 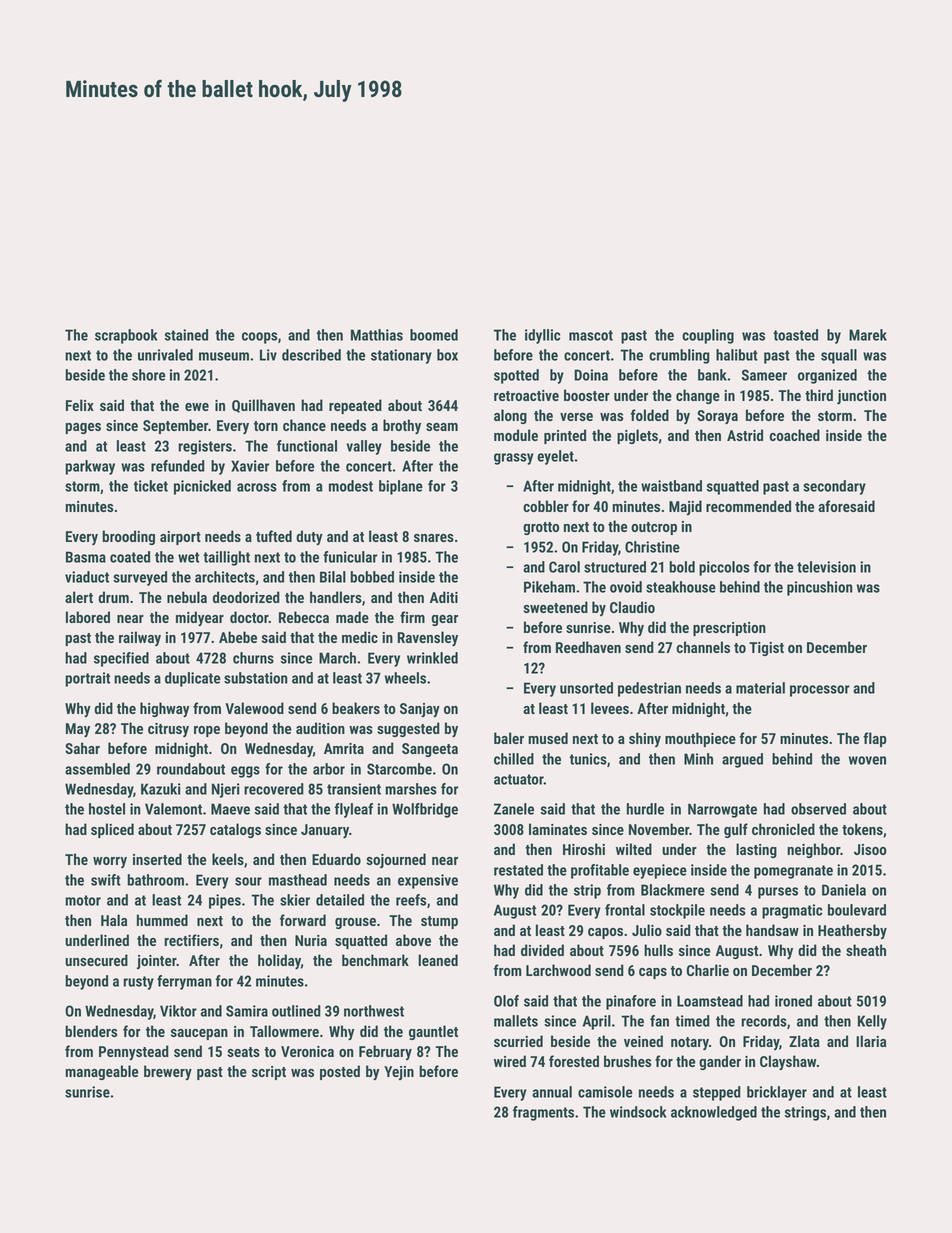 What do you see at coordinates (439, 922) in the screenshot?
I see `stump` at bounding box center [439, 922].
